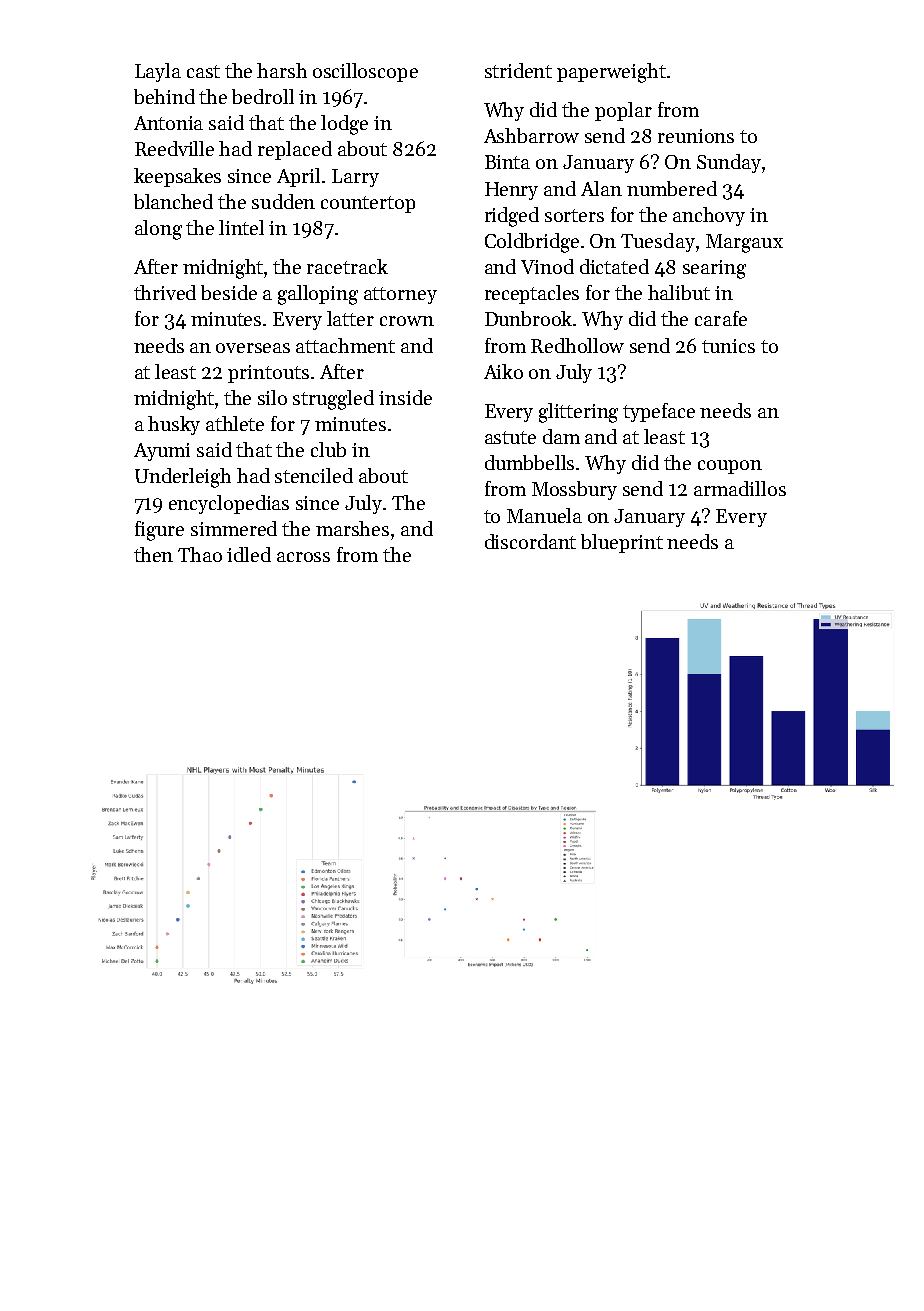  What do you see at coordinates (578, 413) in the image?
I see `glittering` at bounding box center [578, 413].
